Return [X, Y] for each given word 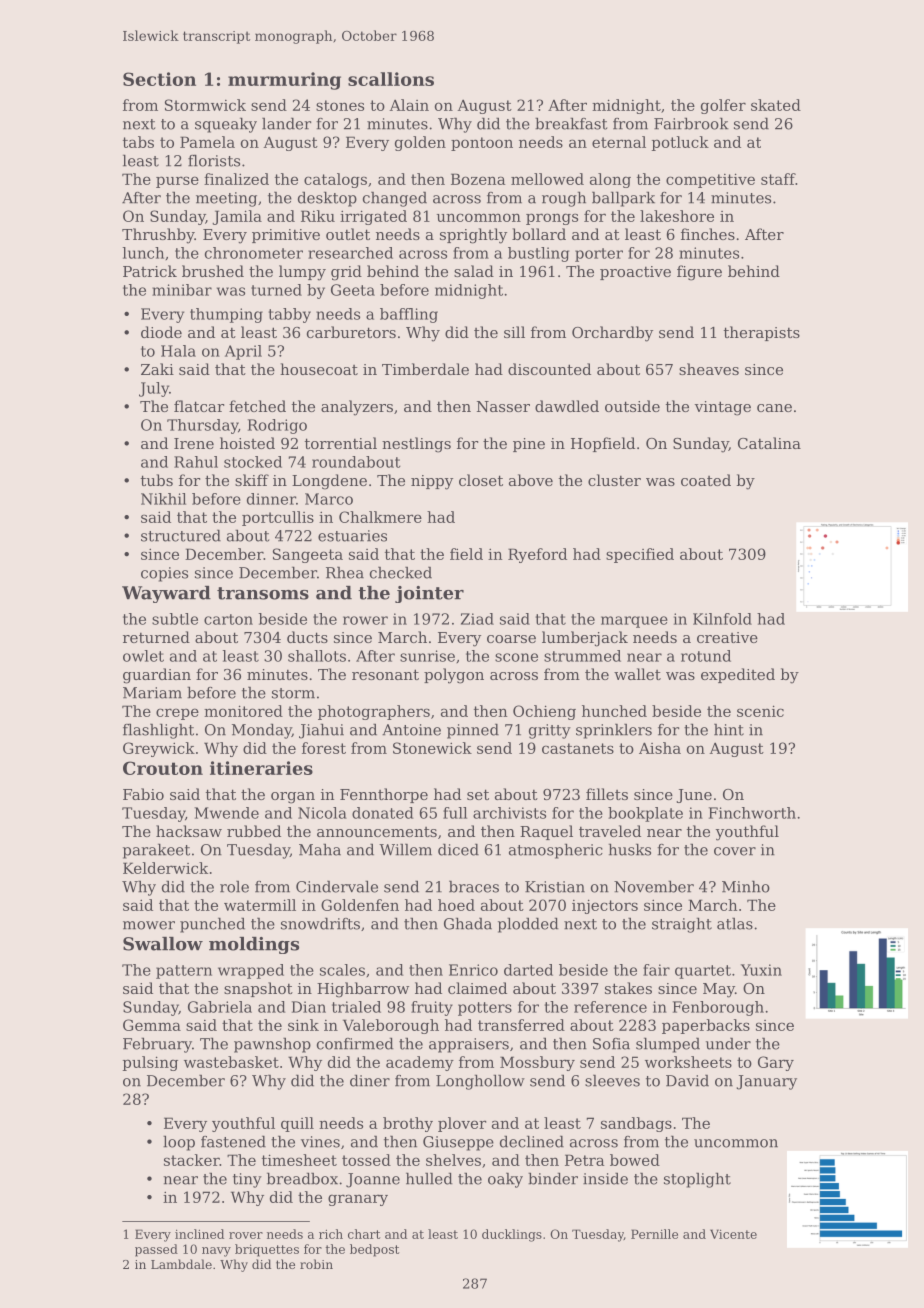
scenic [760, 711]
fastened [233, 1141]
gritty [550, 731]
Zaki [157, 369]
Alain [409, 105]
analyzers [357, 408]
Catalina [769, 443]
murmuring [284, 81]
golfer [723, 106]
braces [474, 886]
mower [149, 925]
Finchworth [752, 813]
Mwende [226, 813]
